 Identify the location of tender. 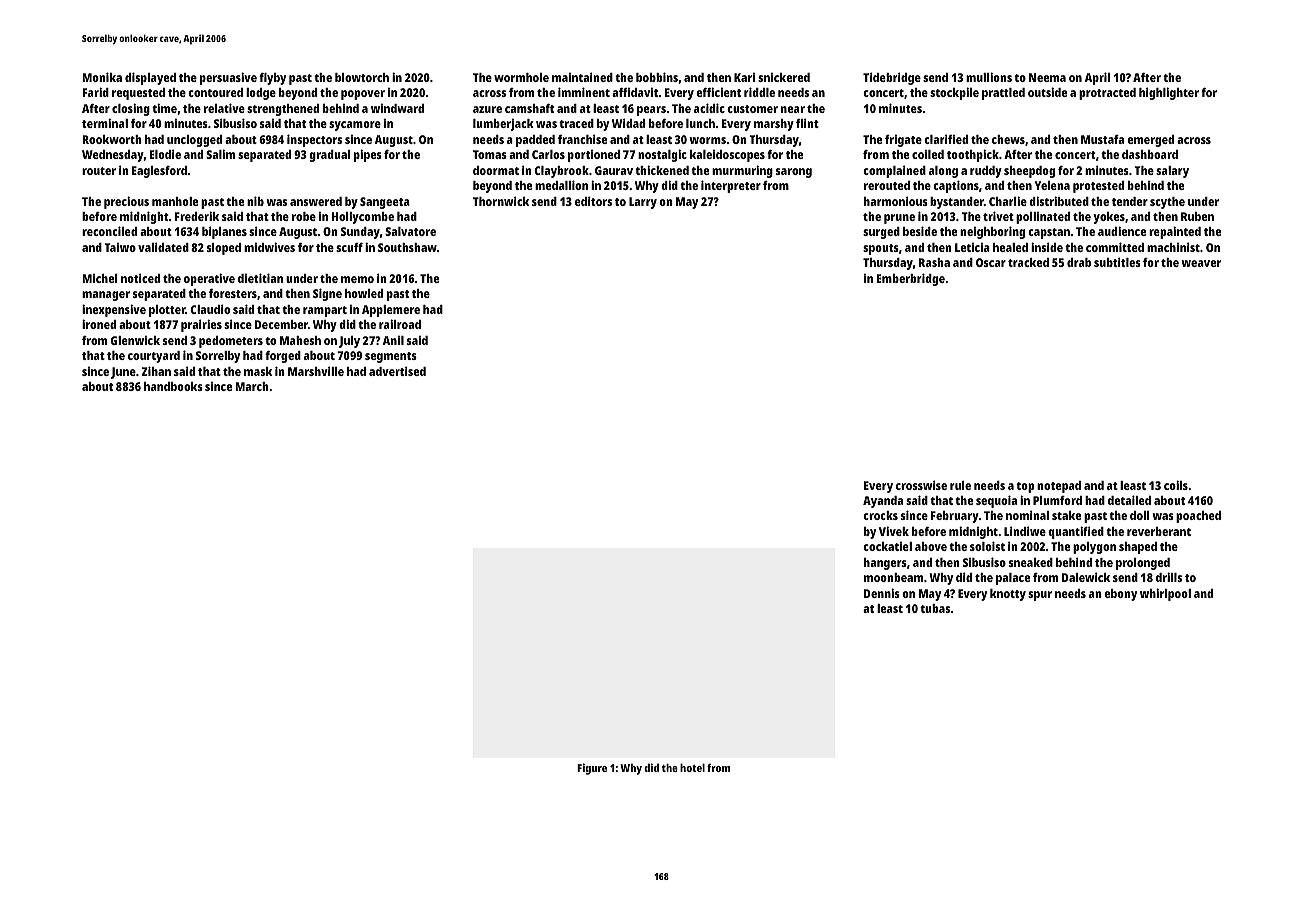
(1130, 201).
